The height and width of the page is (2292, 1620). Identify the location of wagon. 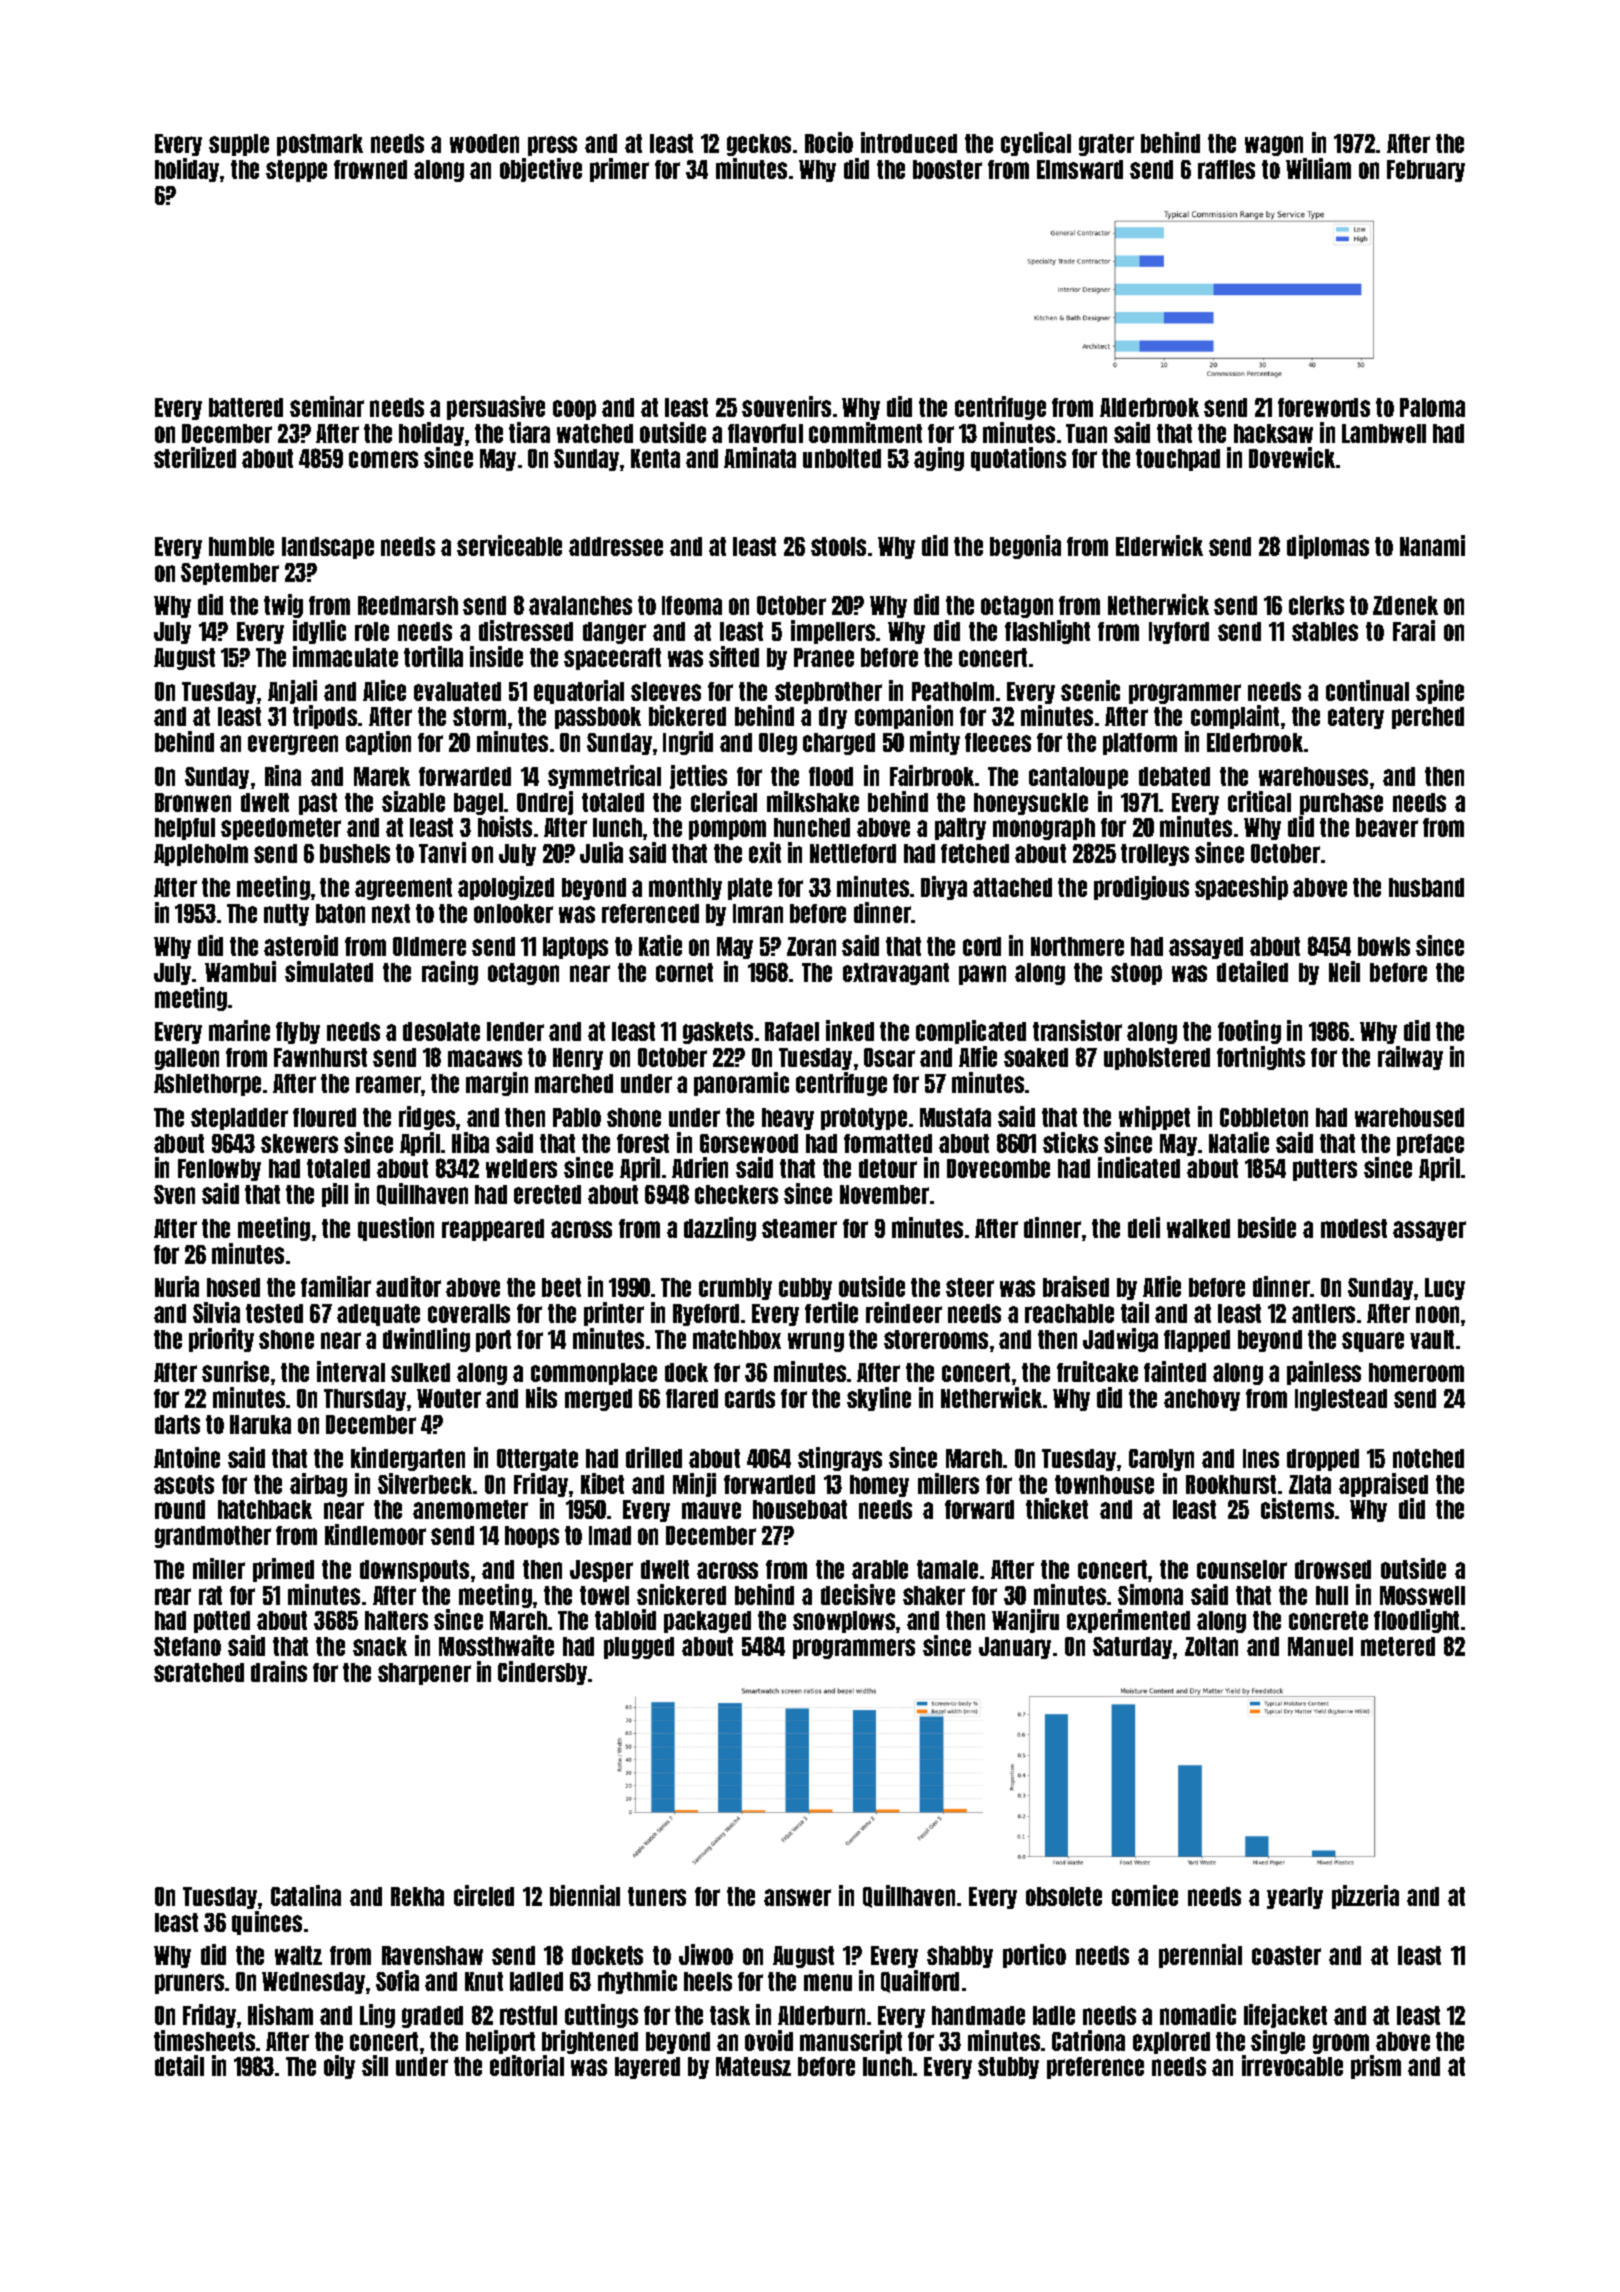
(1274, 146).
